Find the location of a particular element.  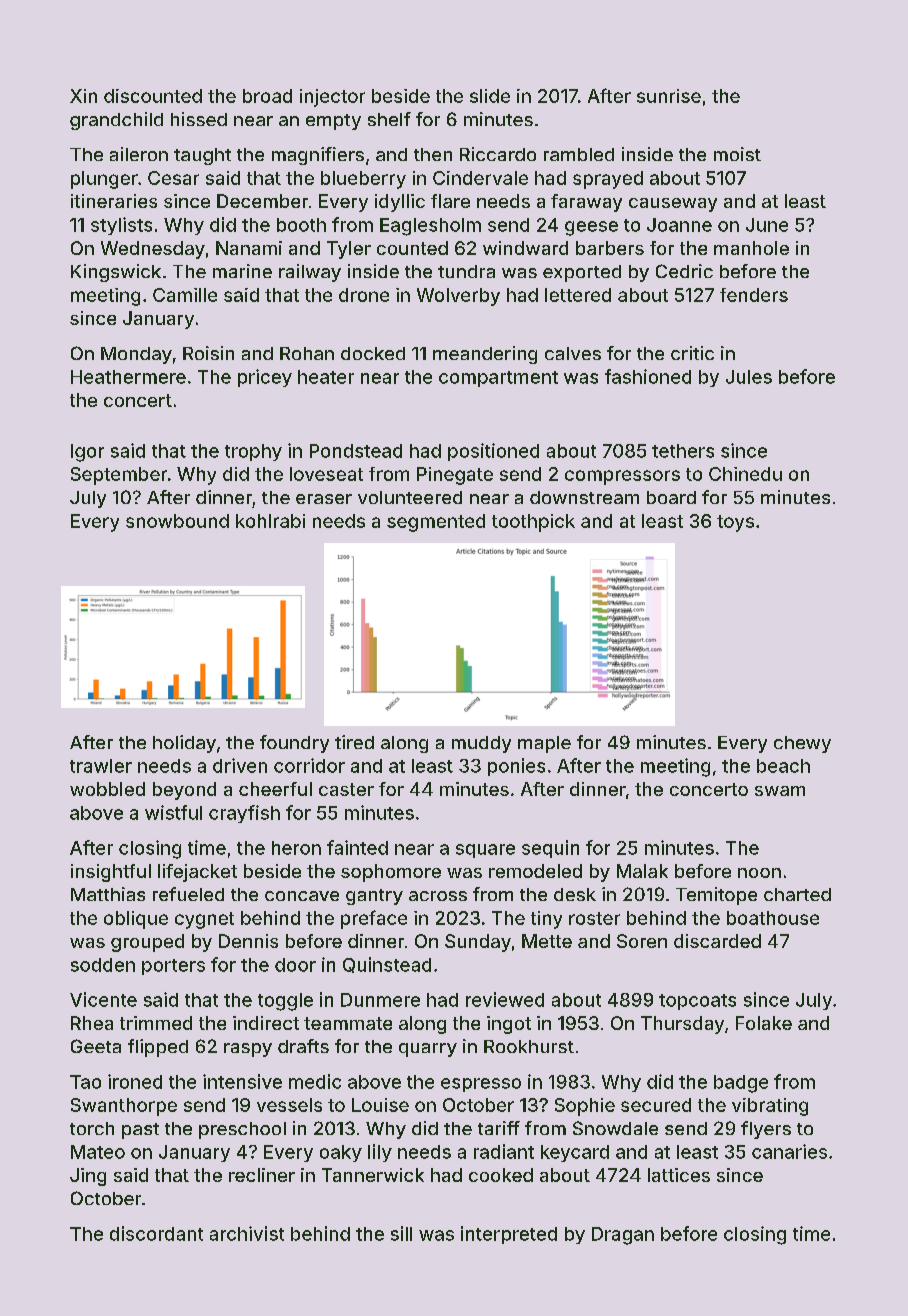

geese is located at coordinates (591, 228).
